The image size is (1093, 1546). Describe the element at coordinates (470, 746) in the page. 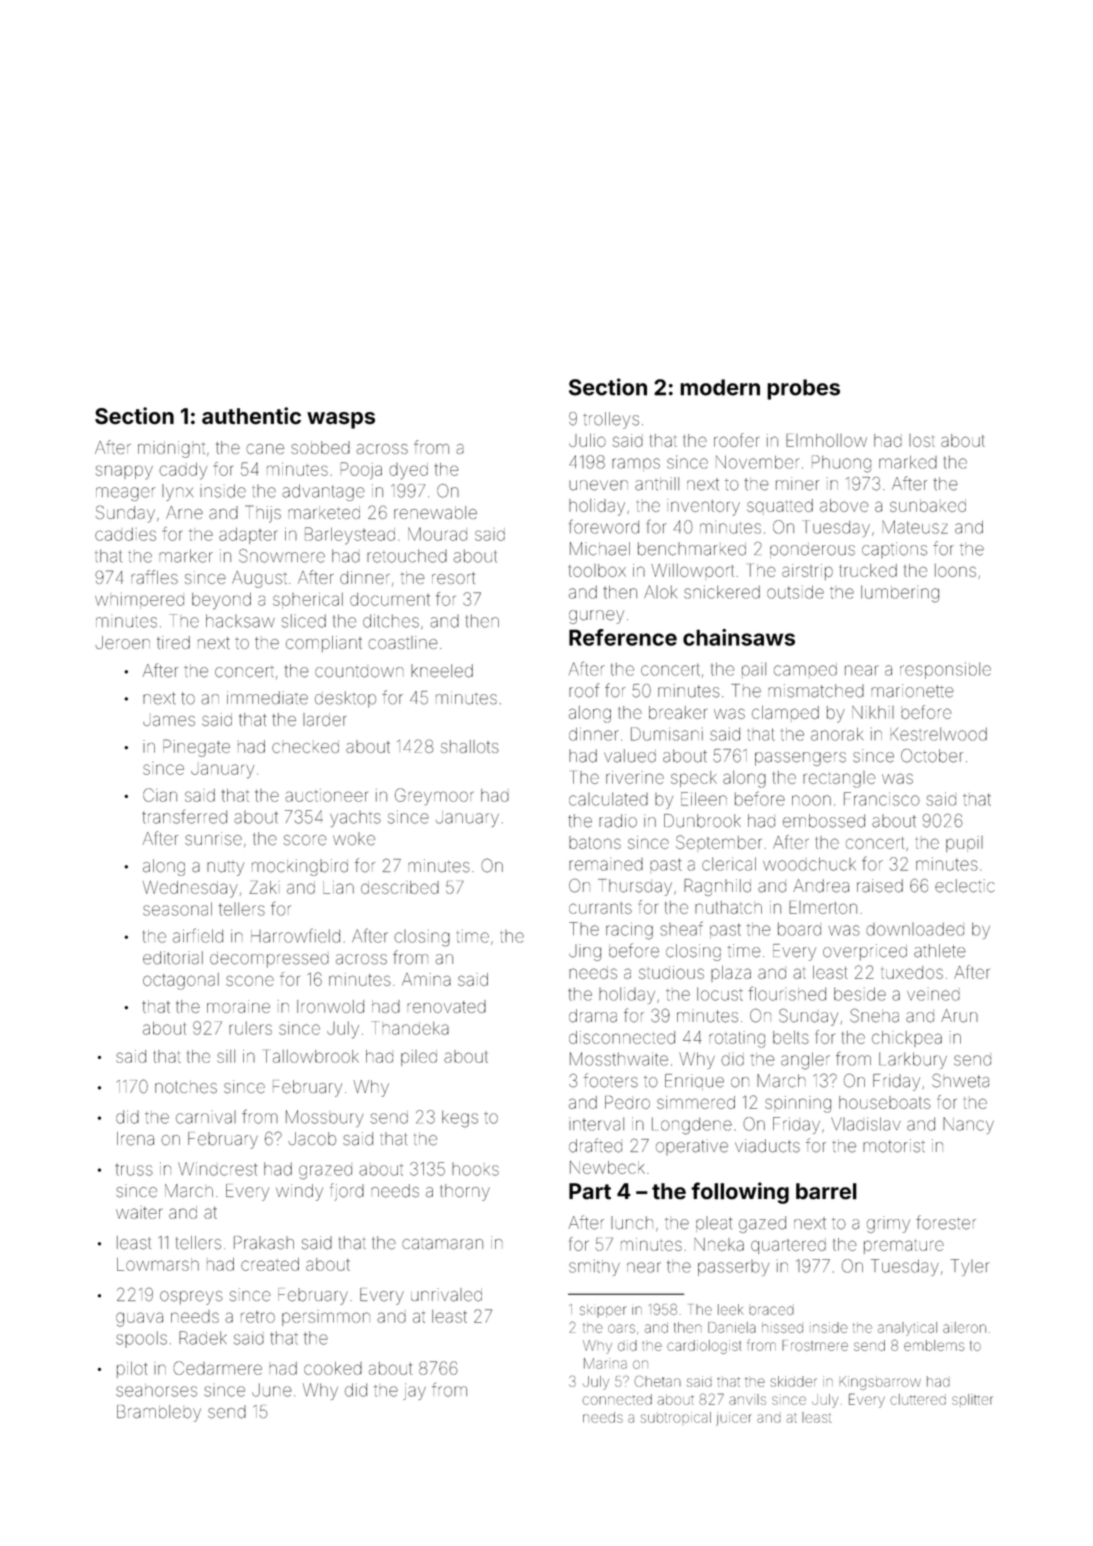

I see `shallots` at that location.
